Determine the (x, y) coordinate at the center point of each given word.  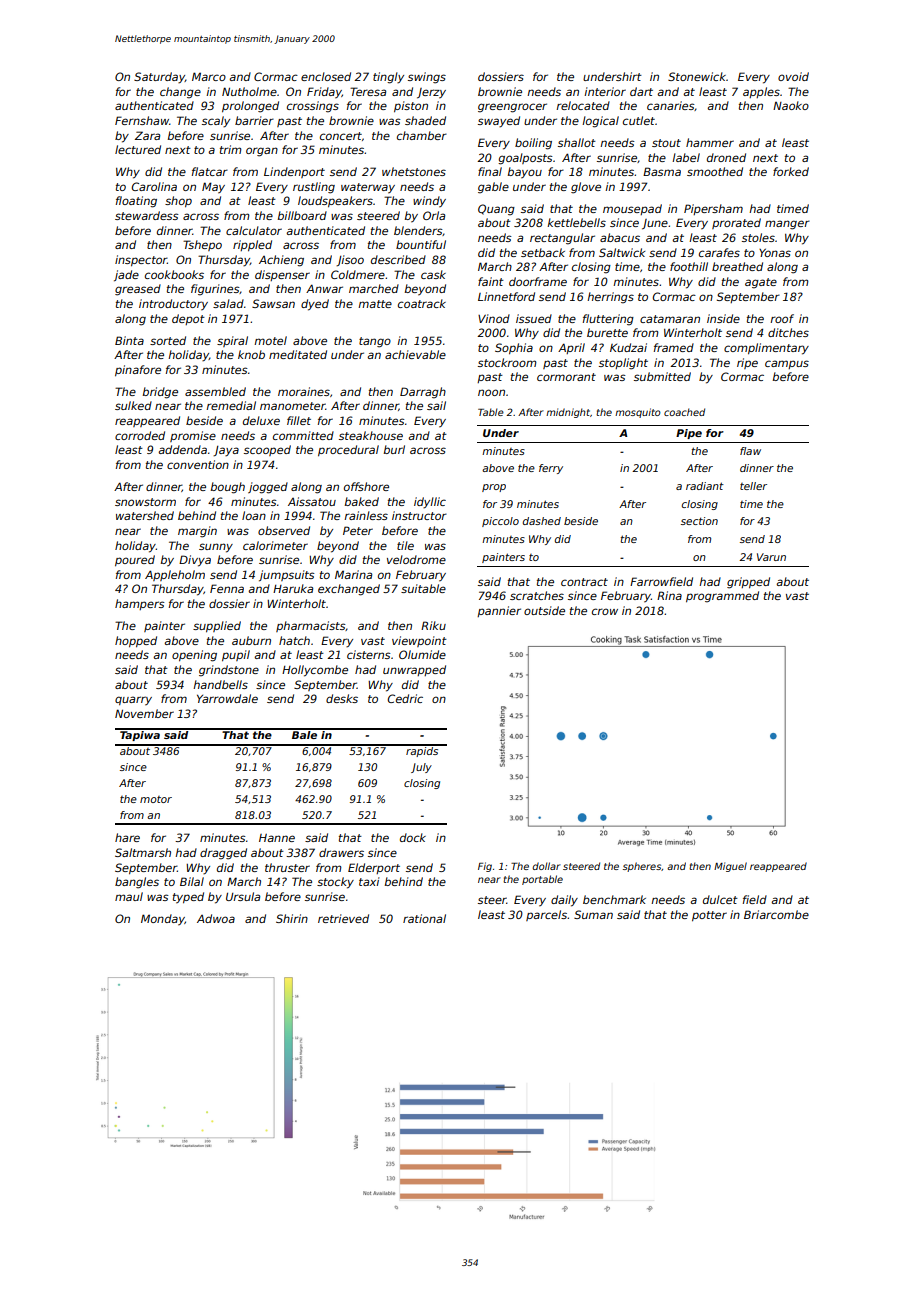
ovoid (793, 76)
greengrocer (512, 108)
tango (375, 342)
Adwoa (216, 918)
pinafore (138, 370)
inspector (141, 260)
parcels (546, 915)
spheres (642, 867)
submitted (662, 376)
